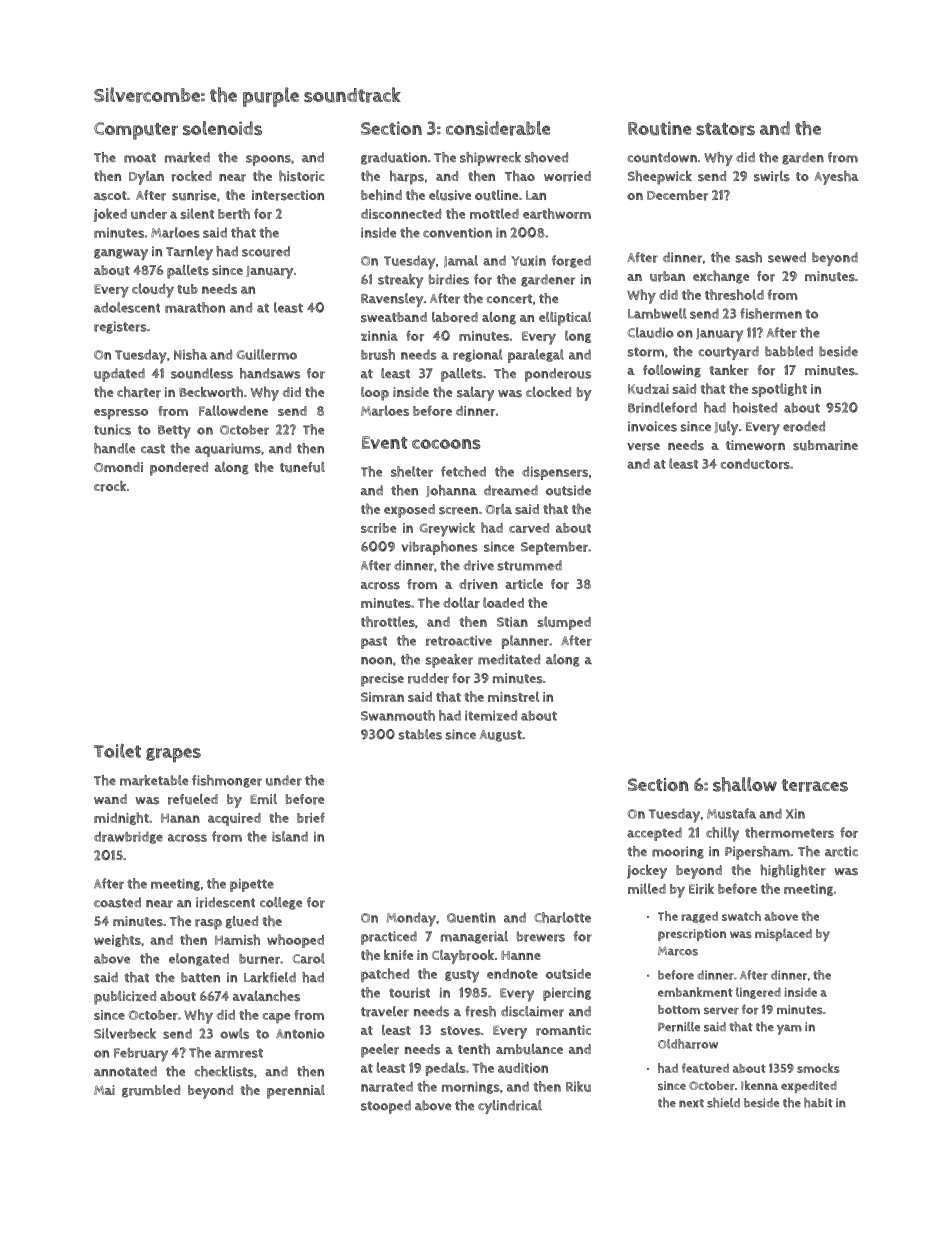  Describe the element at coordinates (110, 215) in the page. I see `joked` at that location.
